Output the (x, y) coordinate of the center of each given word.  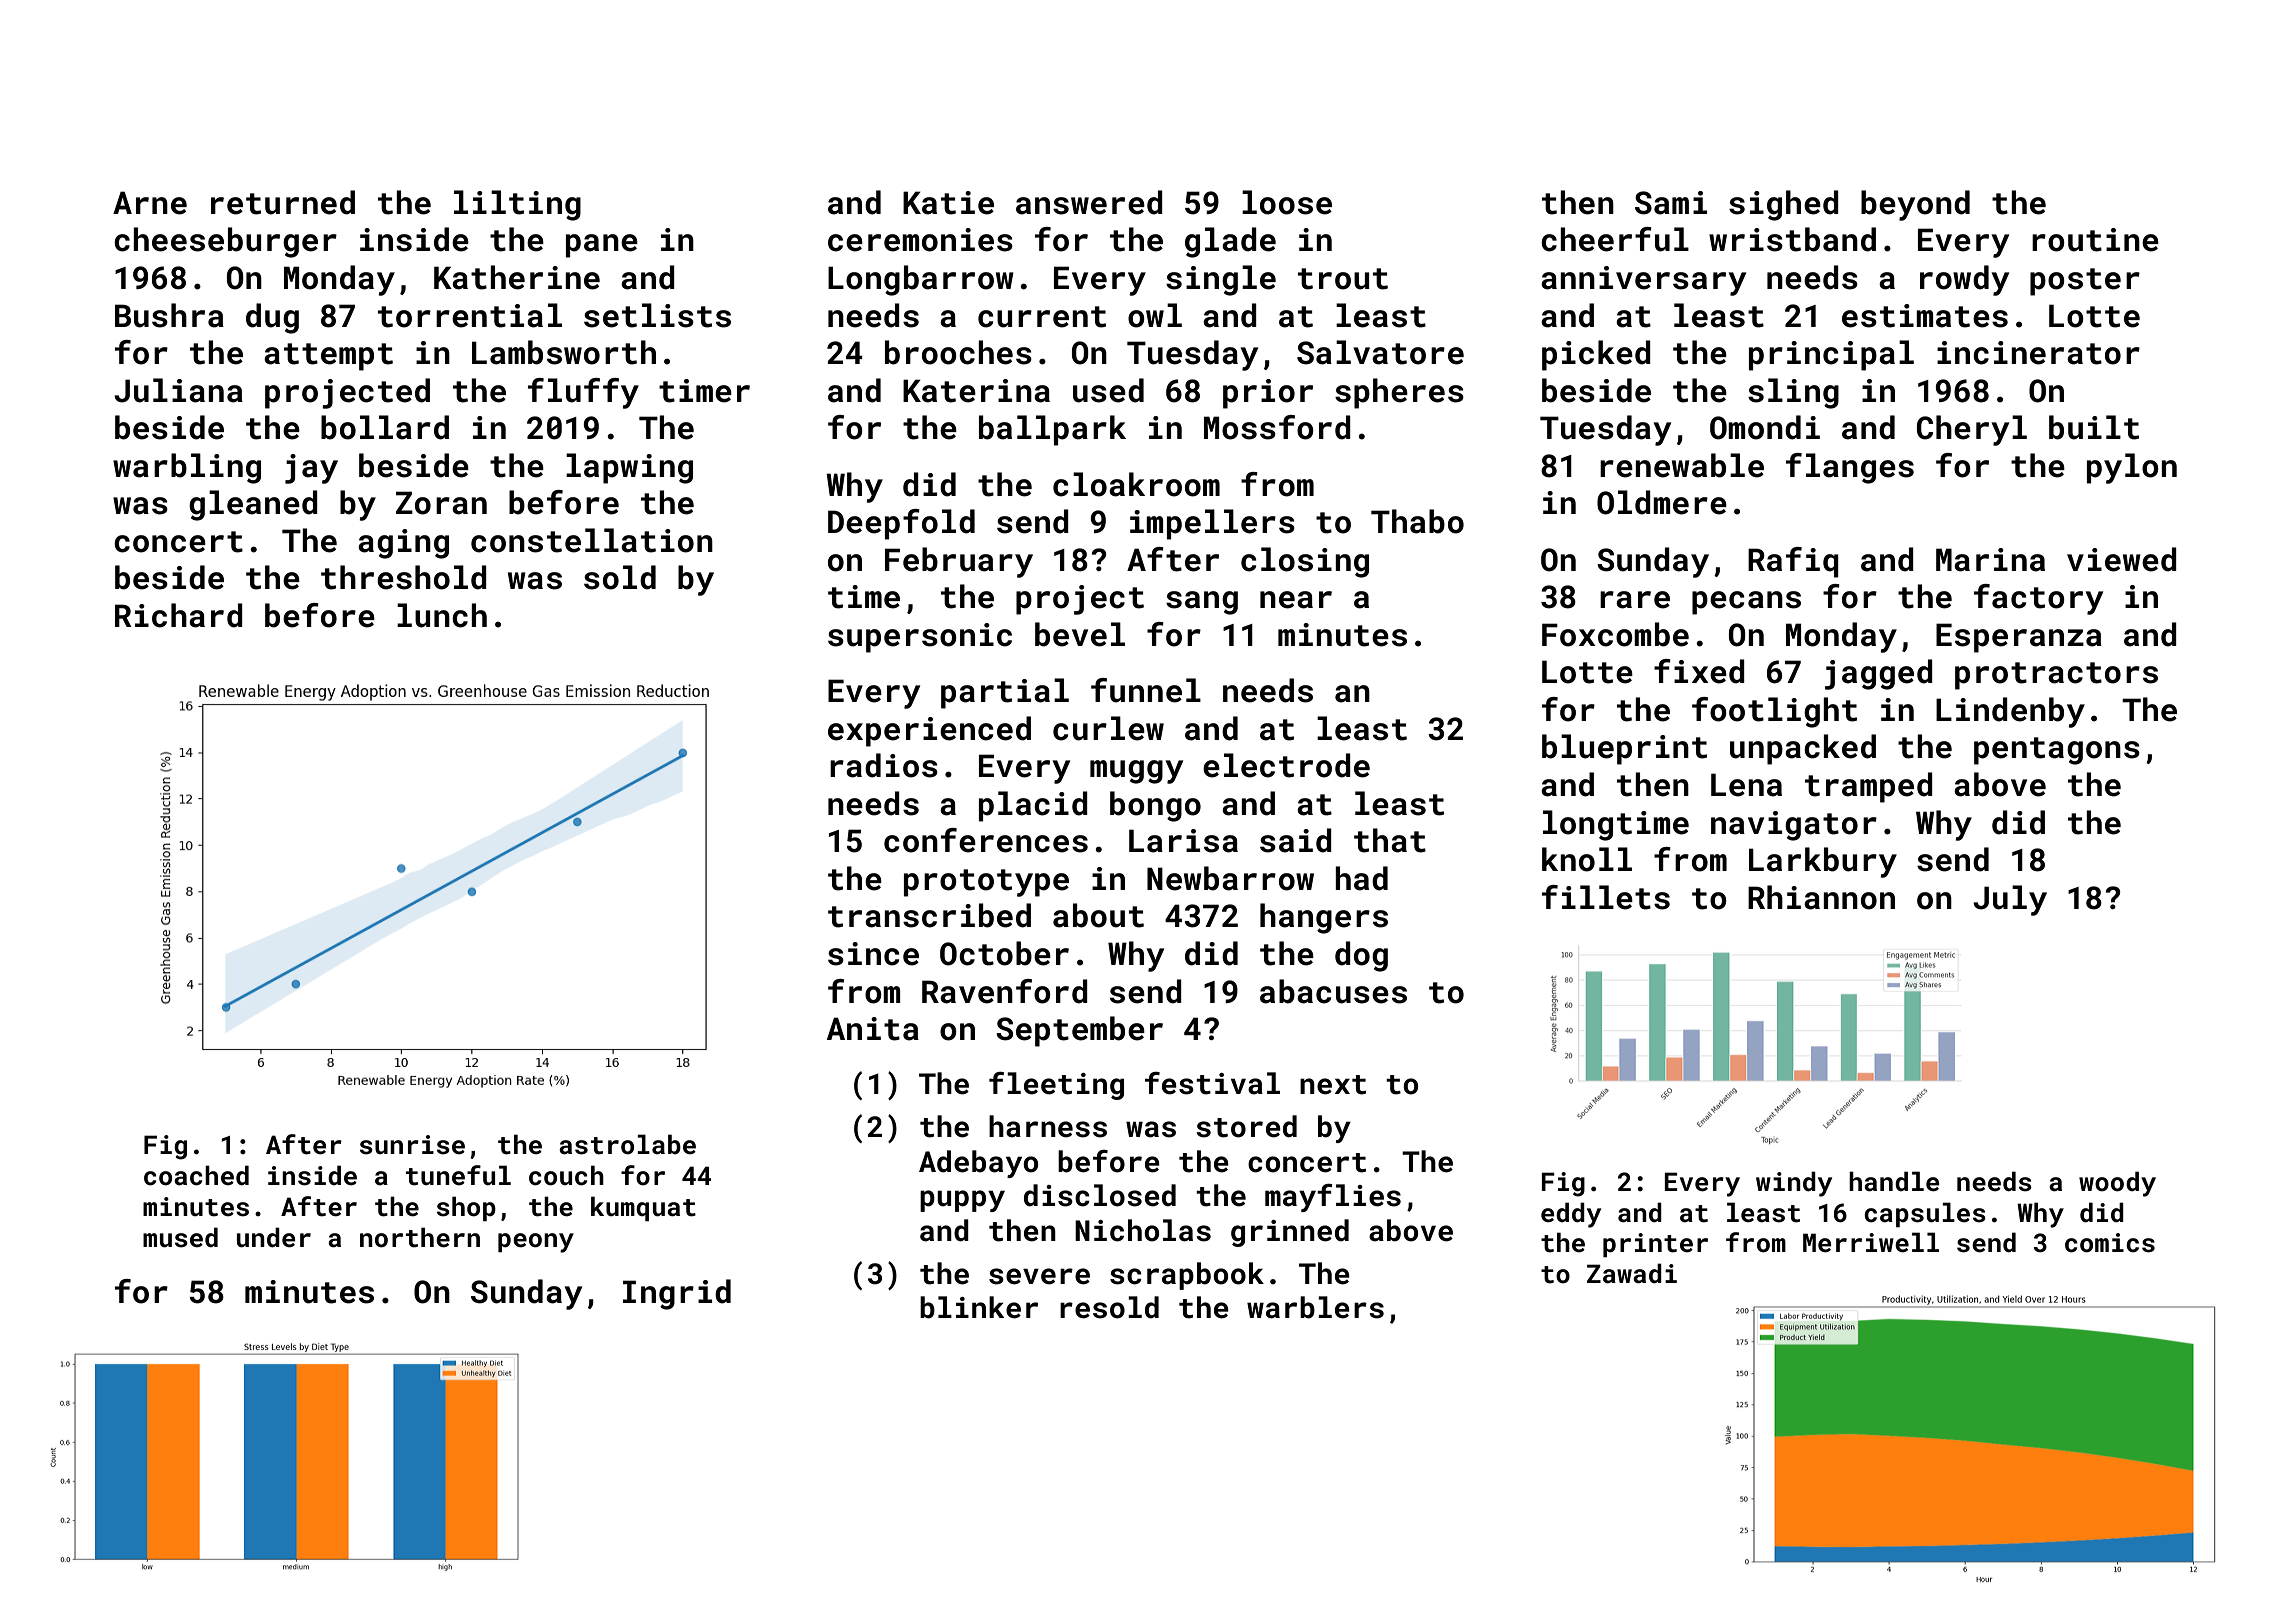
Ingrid (677, 1294)
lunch (442, 615)
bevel (1080, 634)
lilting (517, 205)
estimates (1925, 316)
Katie (948, 203)
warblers (1315, 1307)
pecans (1746, 603)
